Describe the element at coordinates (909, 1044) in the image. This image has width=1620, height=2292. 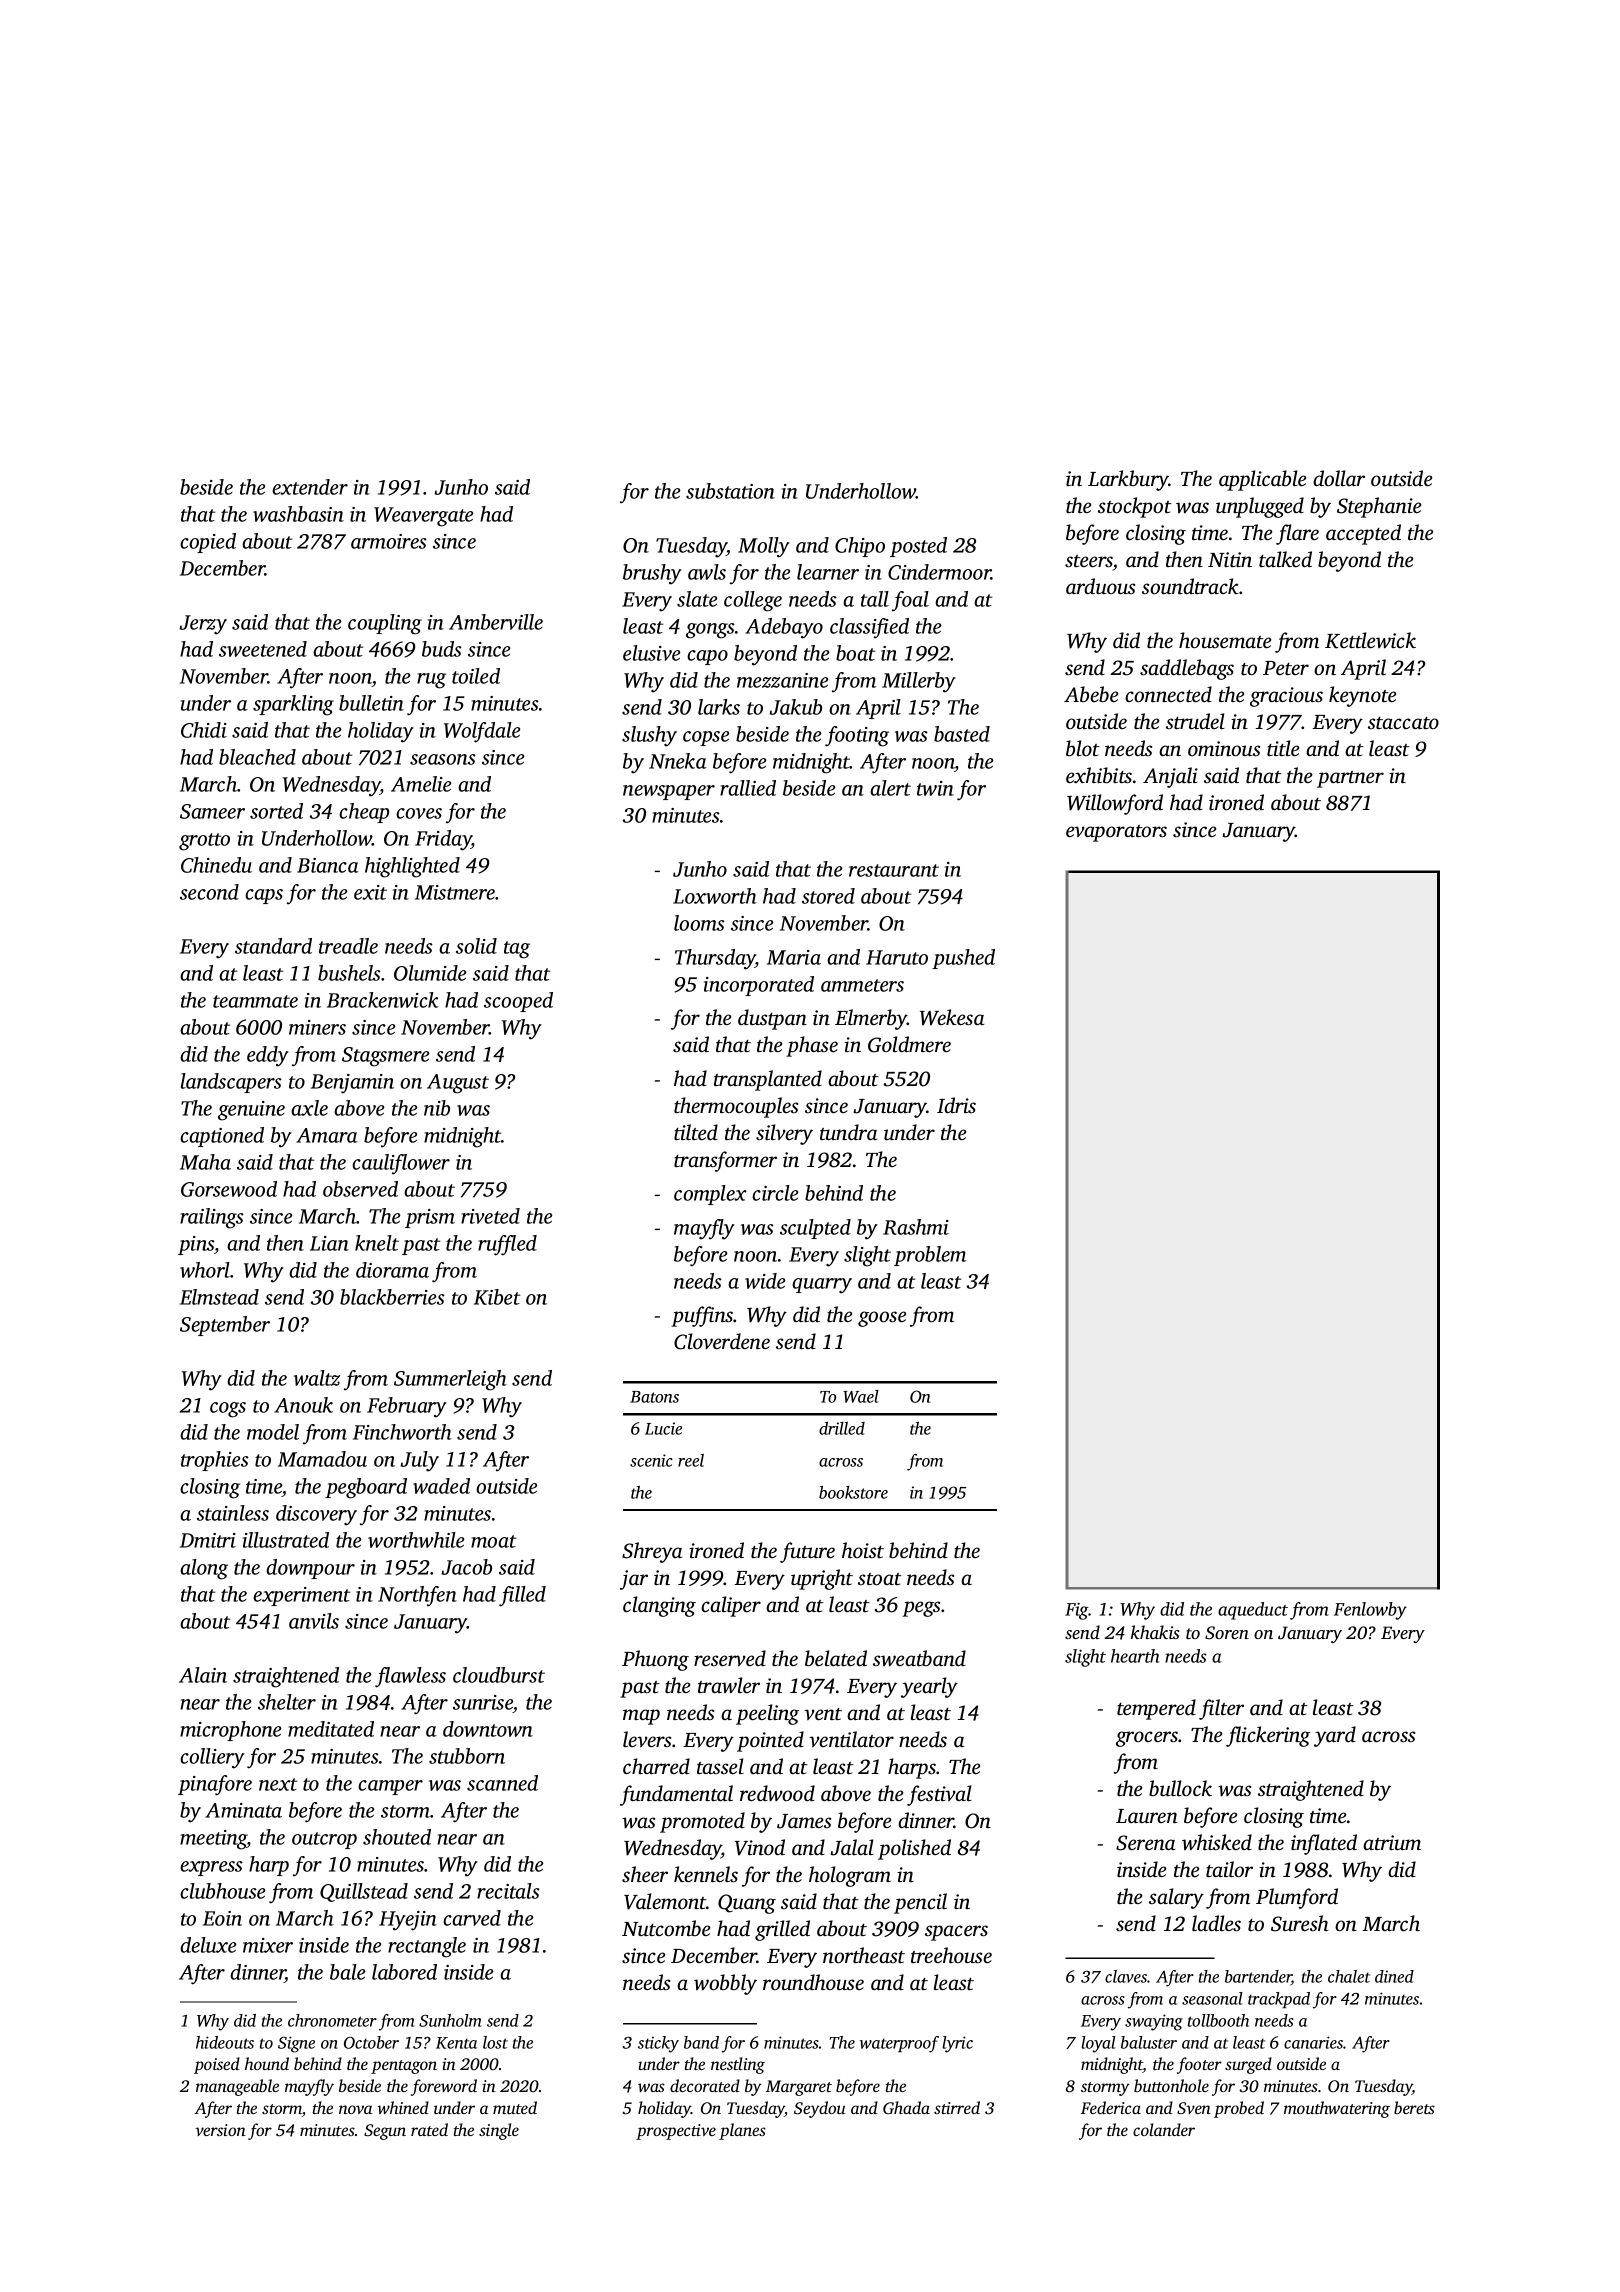
I see `Goldmere` at that location.
